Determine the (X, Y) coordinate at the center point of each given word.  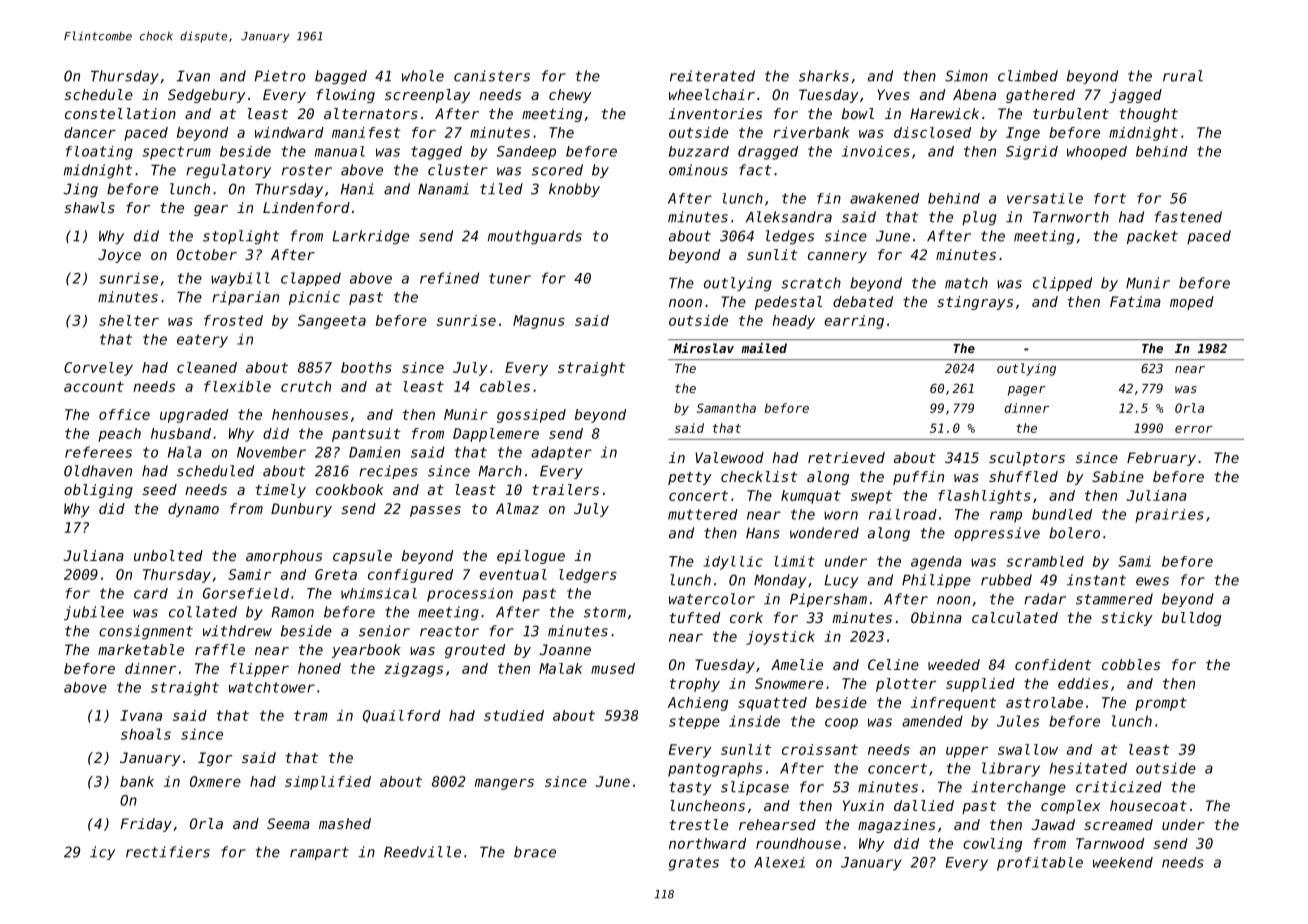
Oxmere (215, 781)
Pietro (280, 76)
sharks (824, 76)
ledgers (588, 576)
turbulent (1071, 113)
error (1194, 429)
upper (967, 752)
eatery (202, 341)
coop (841, 723)
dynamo (193, 510)
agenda (936, 563)
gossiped (531, 416)
